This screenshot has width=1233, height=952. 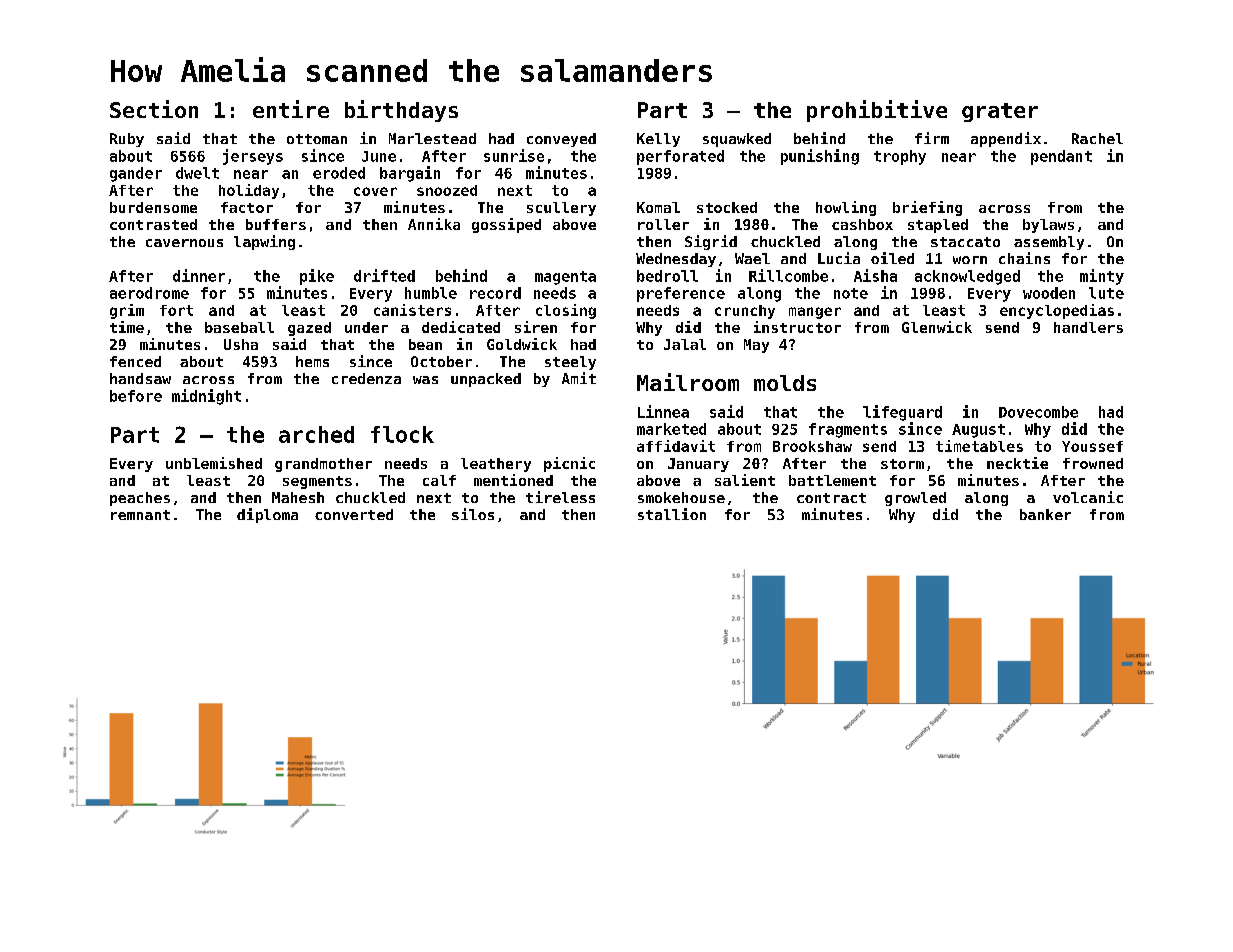 I want to click on Mahesh, so click(x=298, y=497).
